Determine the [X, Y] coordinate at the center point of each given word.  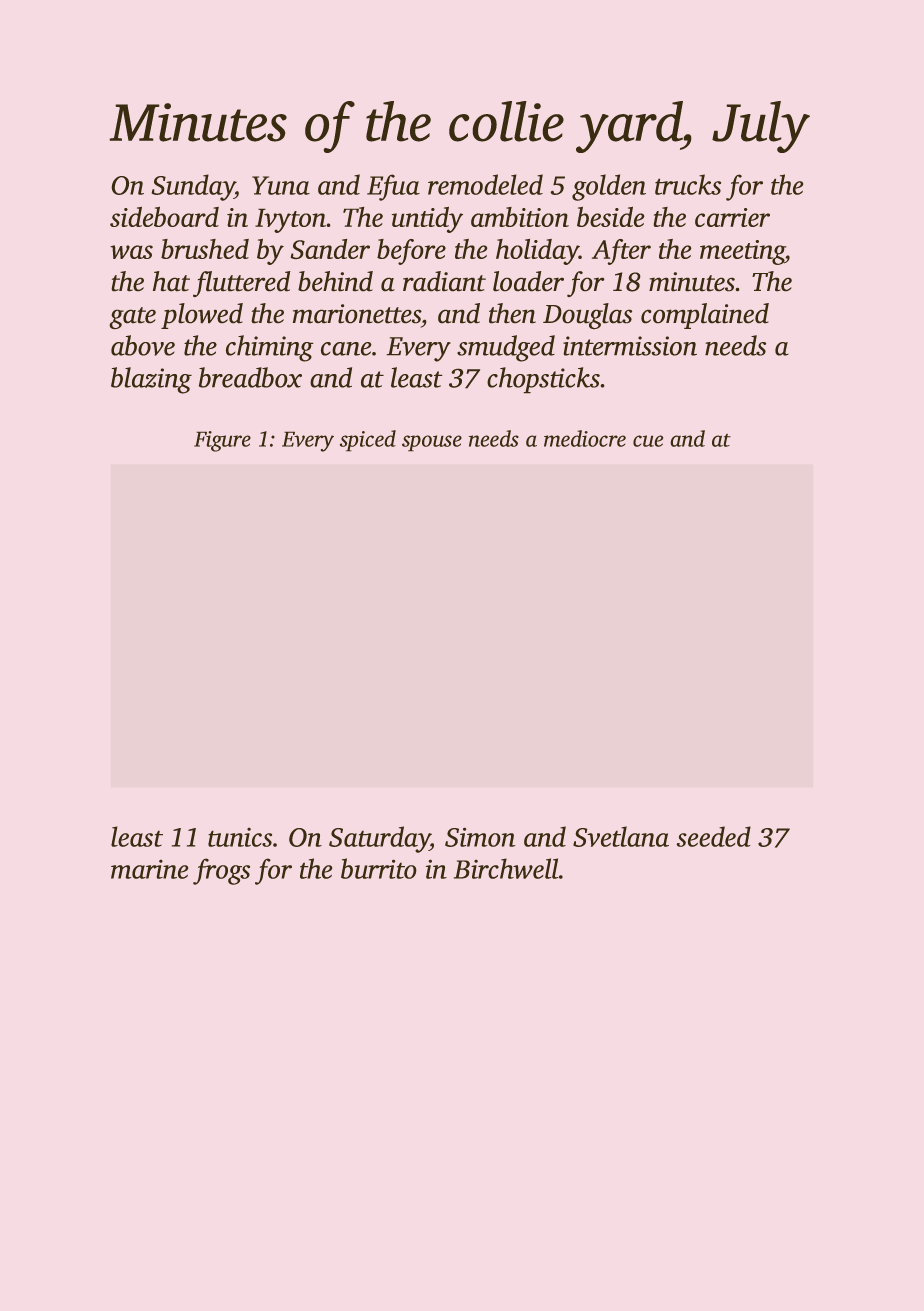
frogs [221, 871]
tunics [240, 837]
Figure [222, 441]
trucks [688, 184]
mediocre [585, 438]
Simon [480, 837]
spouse [432, 443]
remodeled [485, 184]
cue [648, 441]
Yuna [281, 185]
